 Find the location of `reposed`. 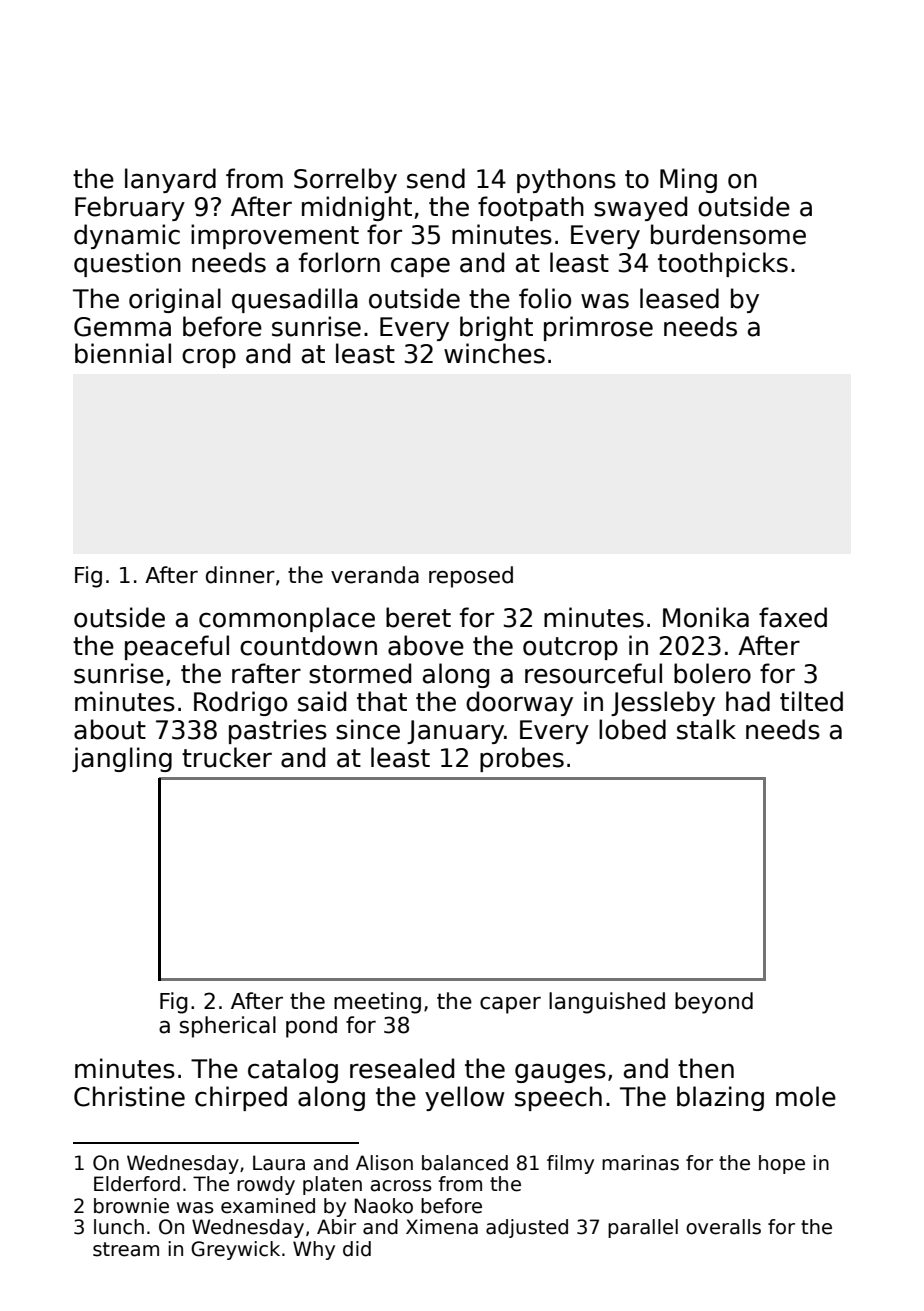

reposed is located at coordinates (471, 577).
